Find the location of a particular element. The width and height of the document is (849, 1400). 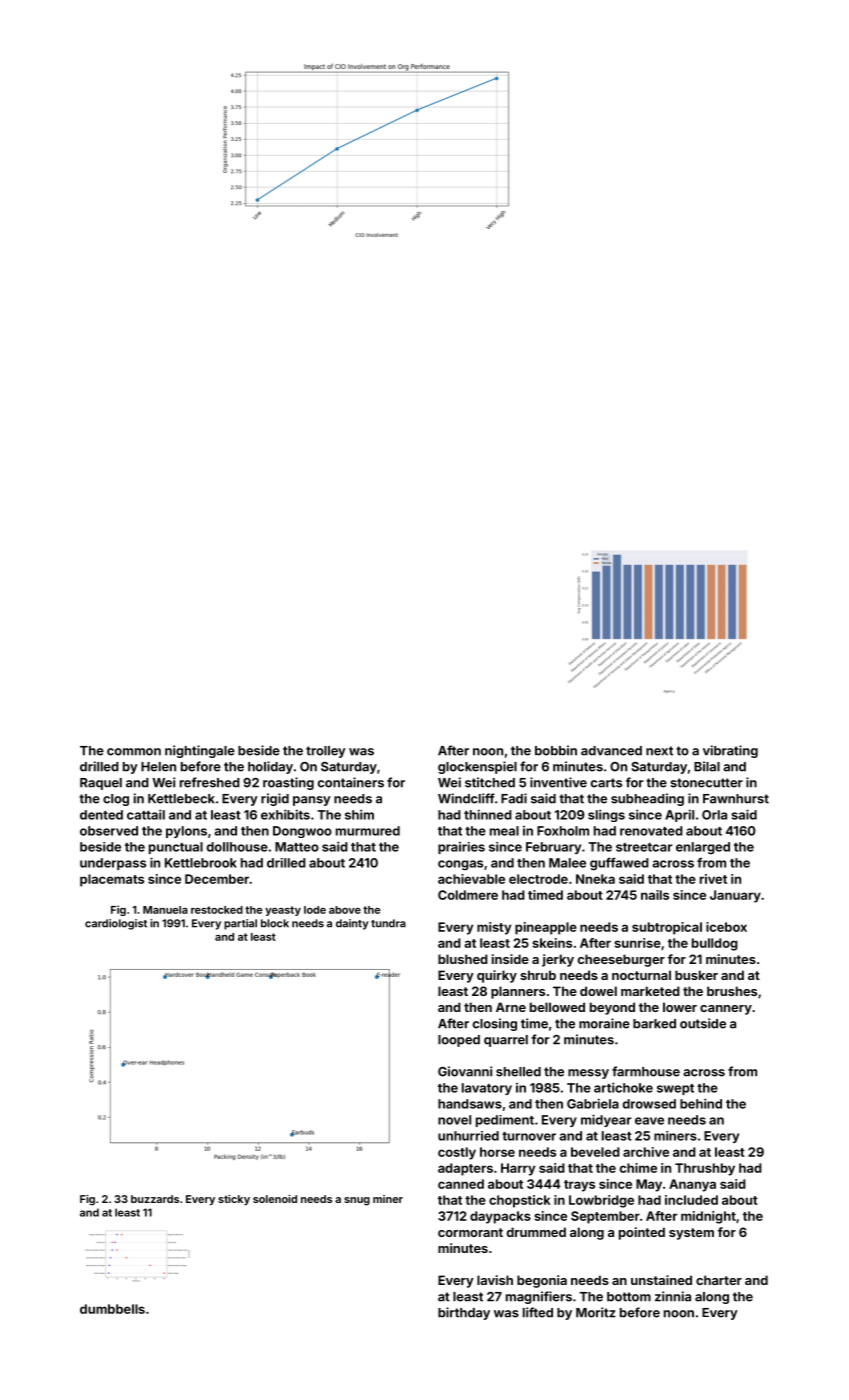

included is located at coordinates (691, 1200).
